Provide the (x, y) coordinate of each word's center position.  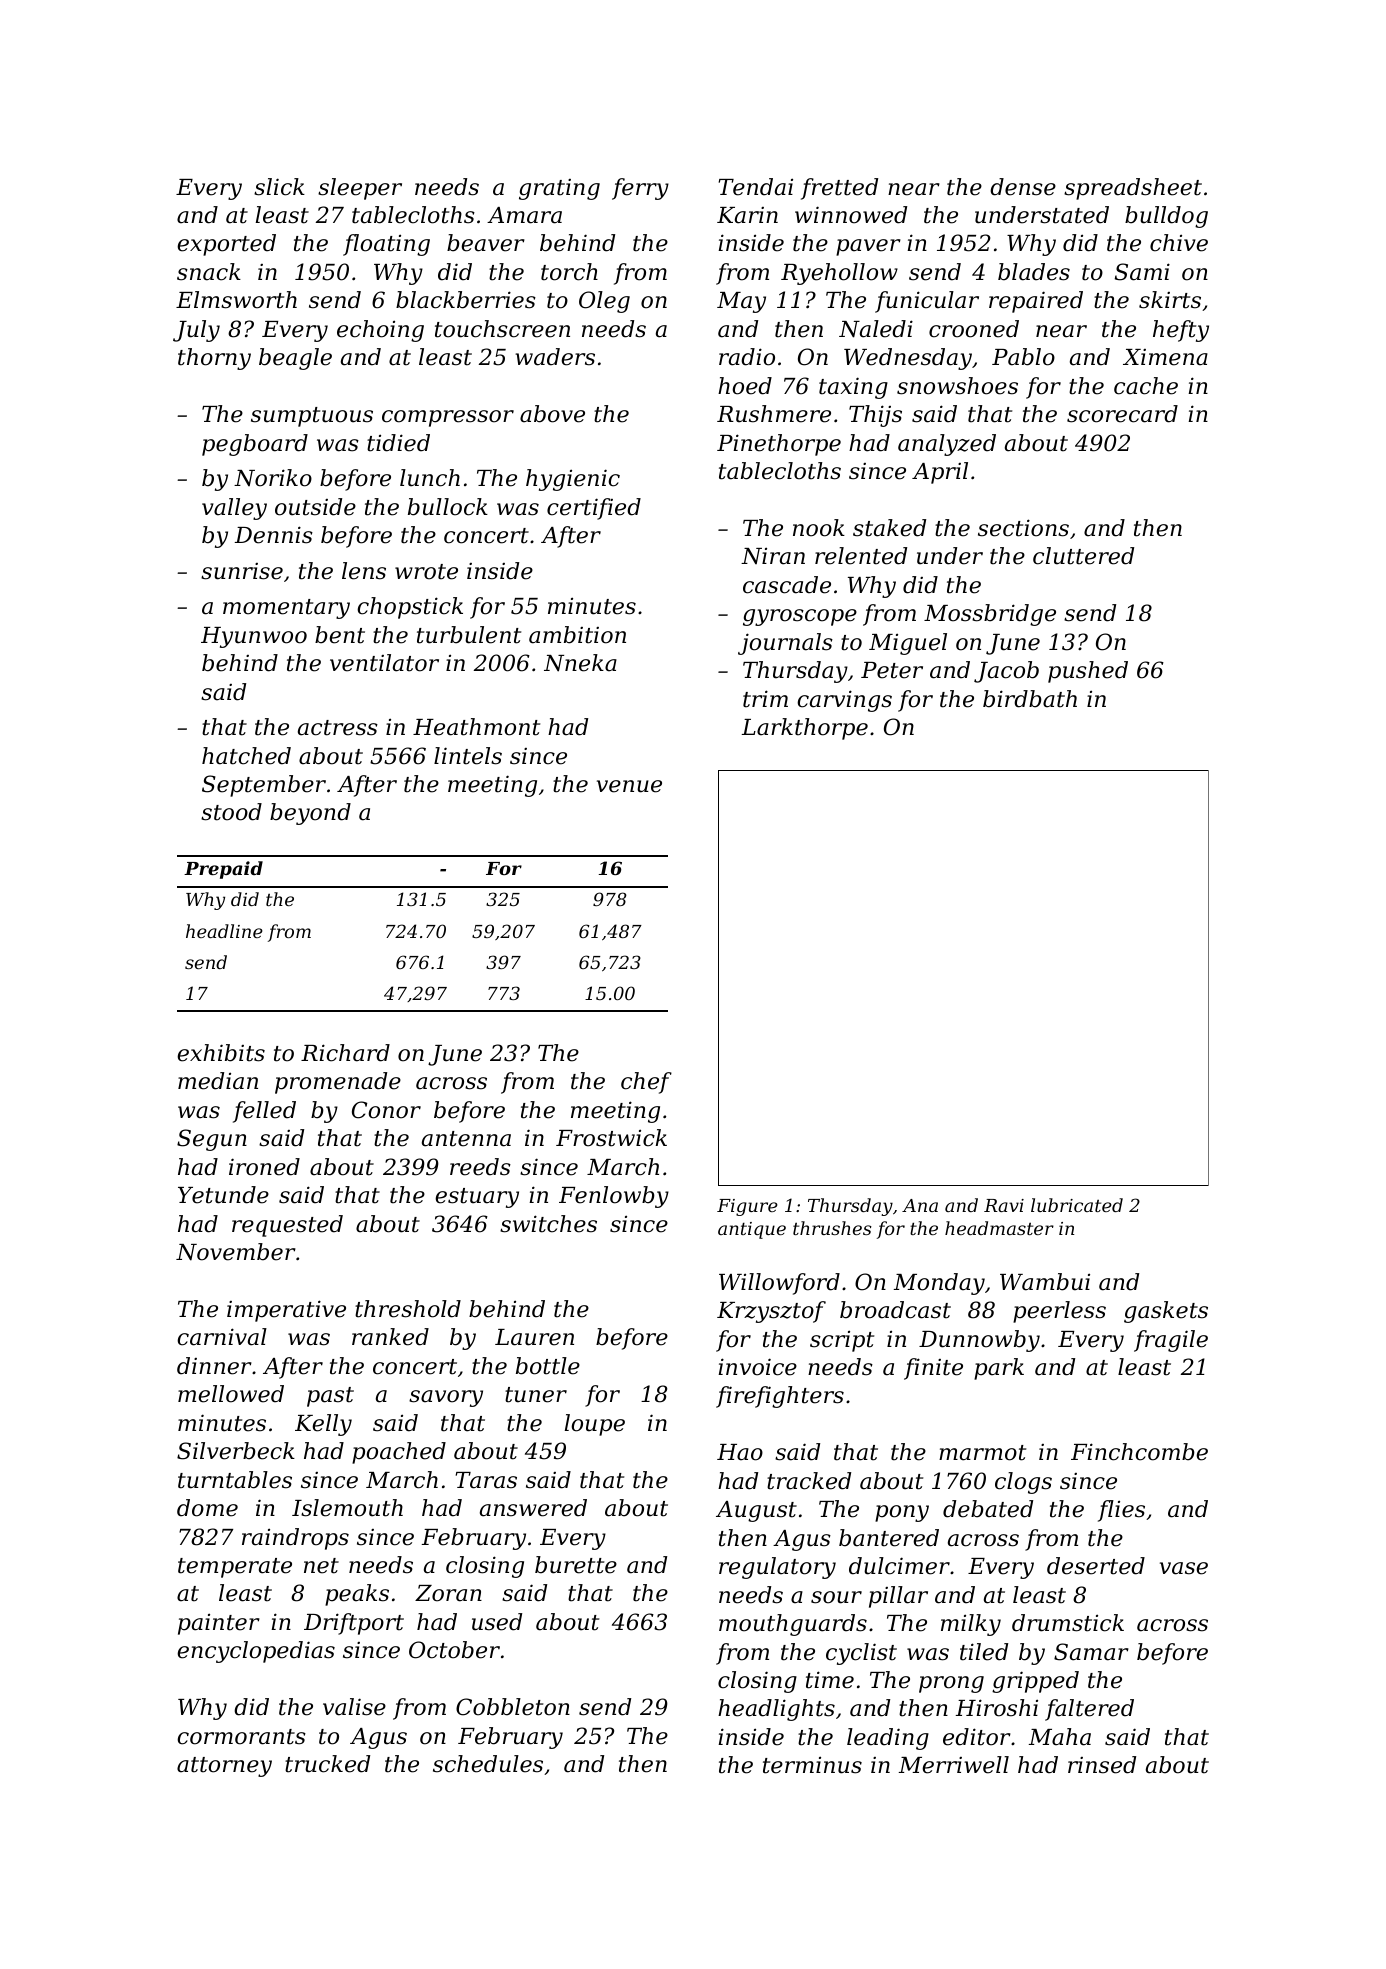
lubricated (1077, 1205)
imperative (286, 1311)
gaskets (1166, 1312)
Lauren (534, 1337)
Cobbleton (513, 1707)
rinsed (1102, 1765)
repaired (1036, 302)
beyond (310, 814)
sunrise (242, 571)
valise (354, 1707)
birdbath (1030, 699)
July (196, 331)
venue (629, 786)
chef (646, 1083)
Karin (747, 215)
